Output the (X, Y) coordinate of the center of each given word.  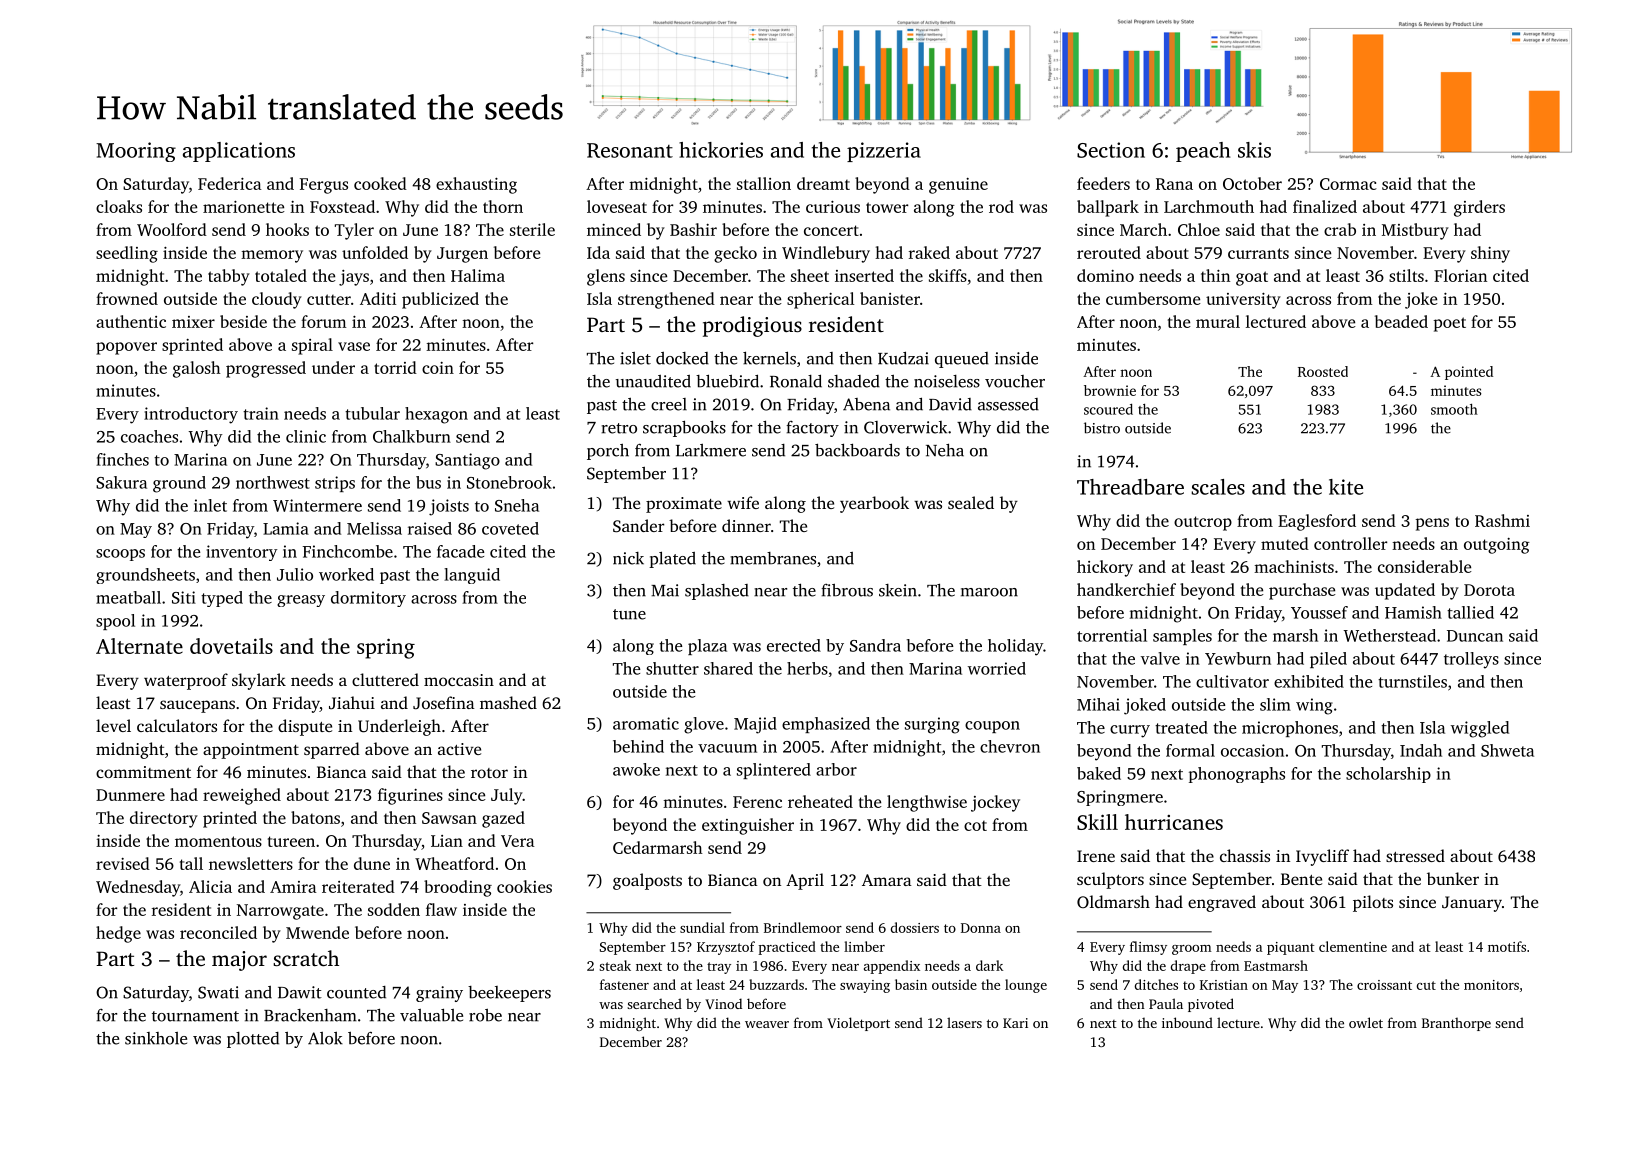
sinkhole (156, 1038)
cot (975, 826)
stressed (1415, 855)
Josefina (444, 703)
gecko (735, 254)
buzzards (776, 984)
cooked (380, 183)
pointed (1469, 373)
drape (1188, 967)
